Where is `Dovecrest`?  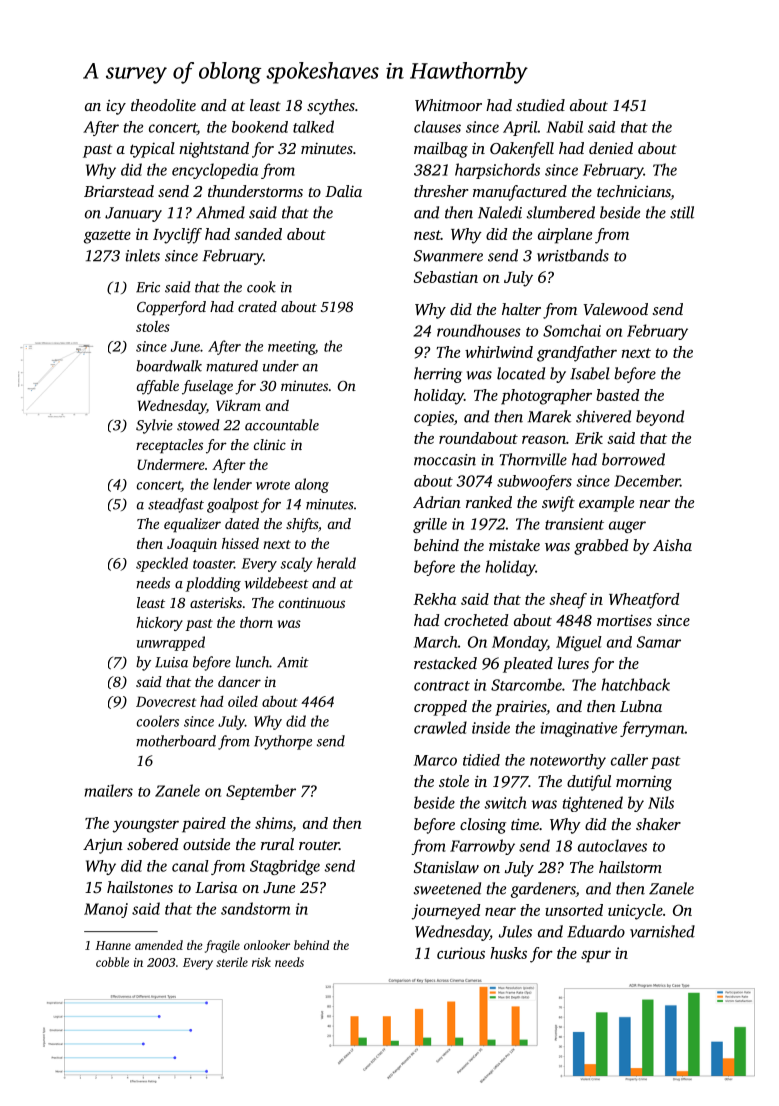 Dovecrest is located at coordinates (166, 701).
